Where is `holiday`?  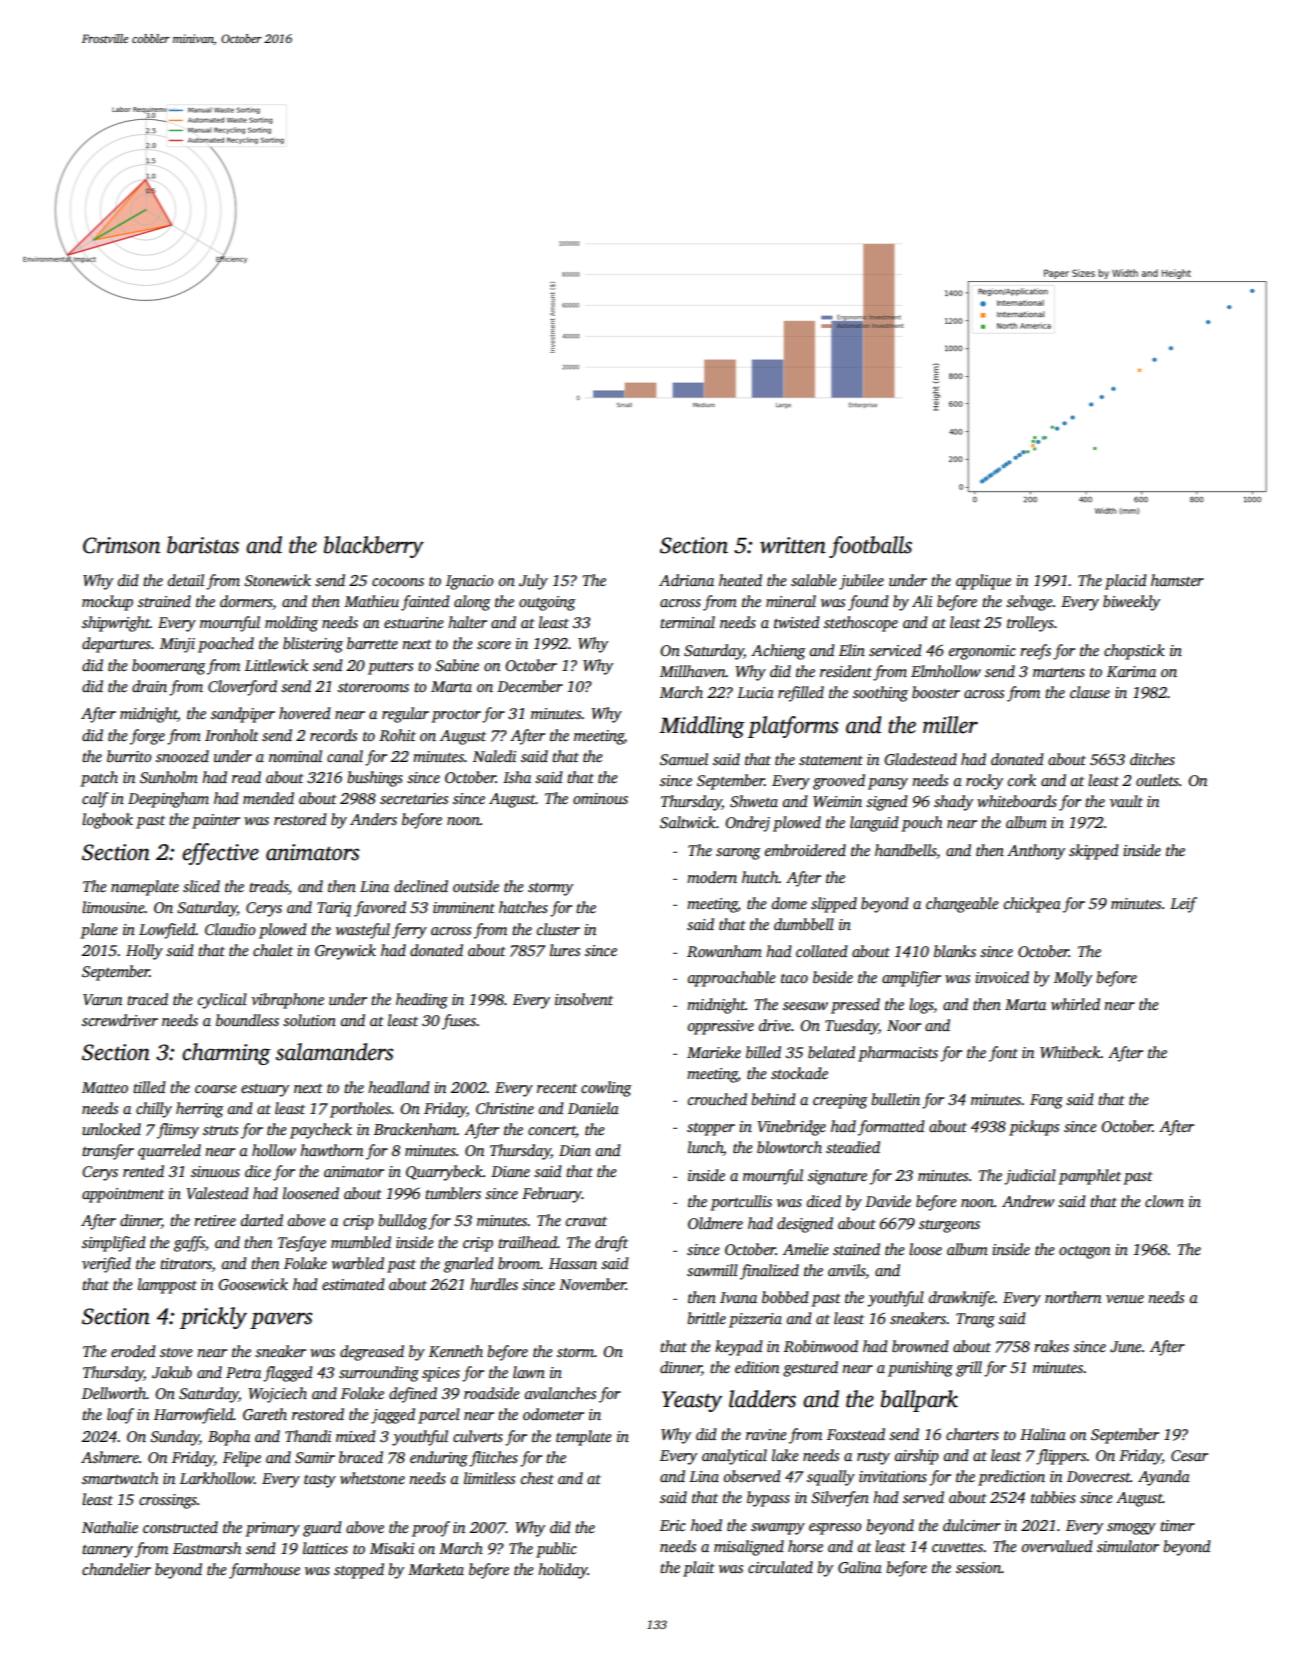
holiday is located at coordinates (563, 1571).
